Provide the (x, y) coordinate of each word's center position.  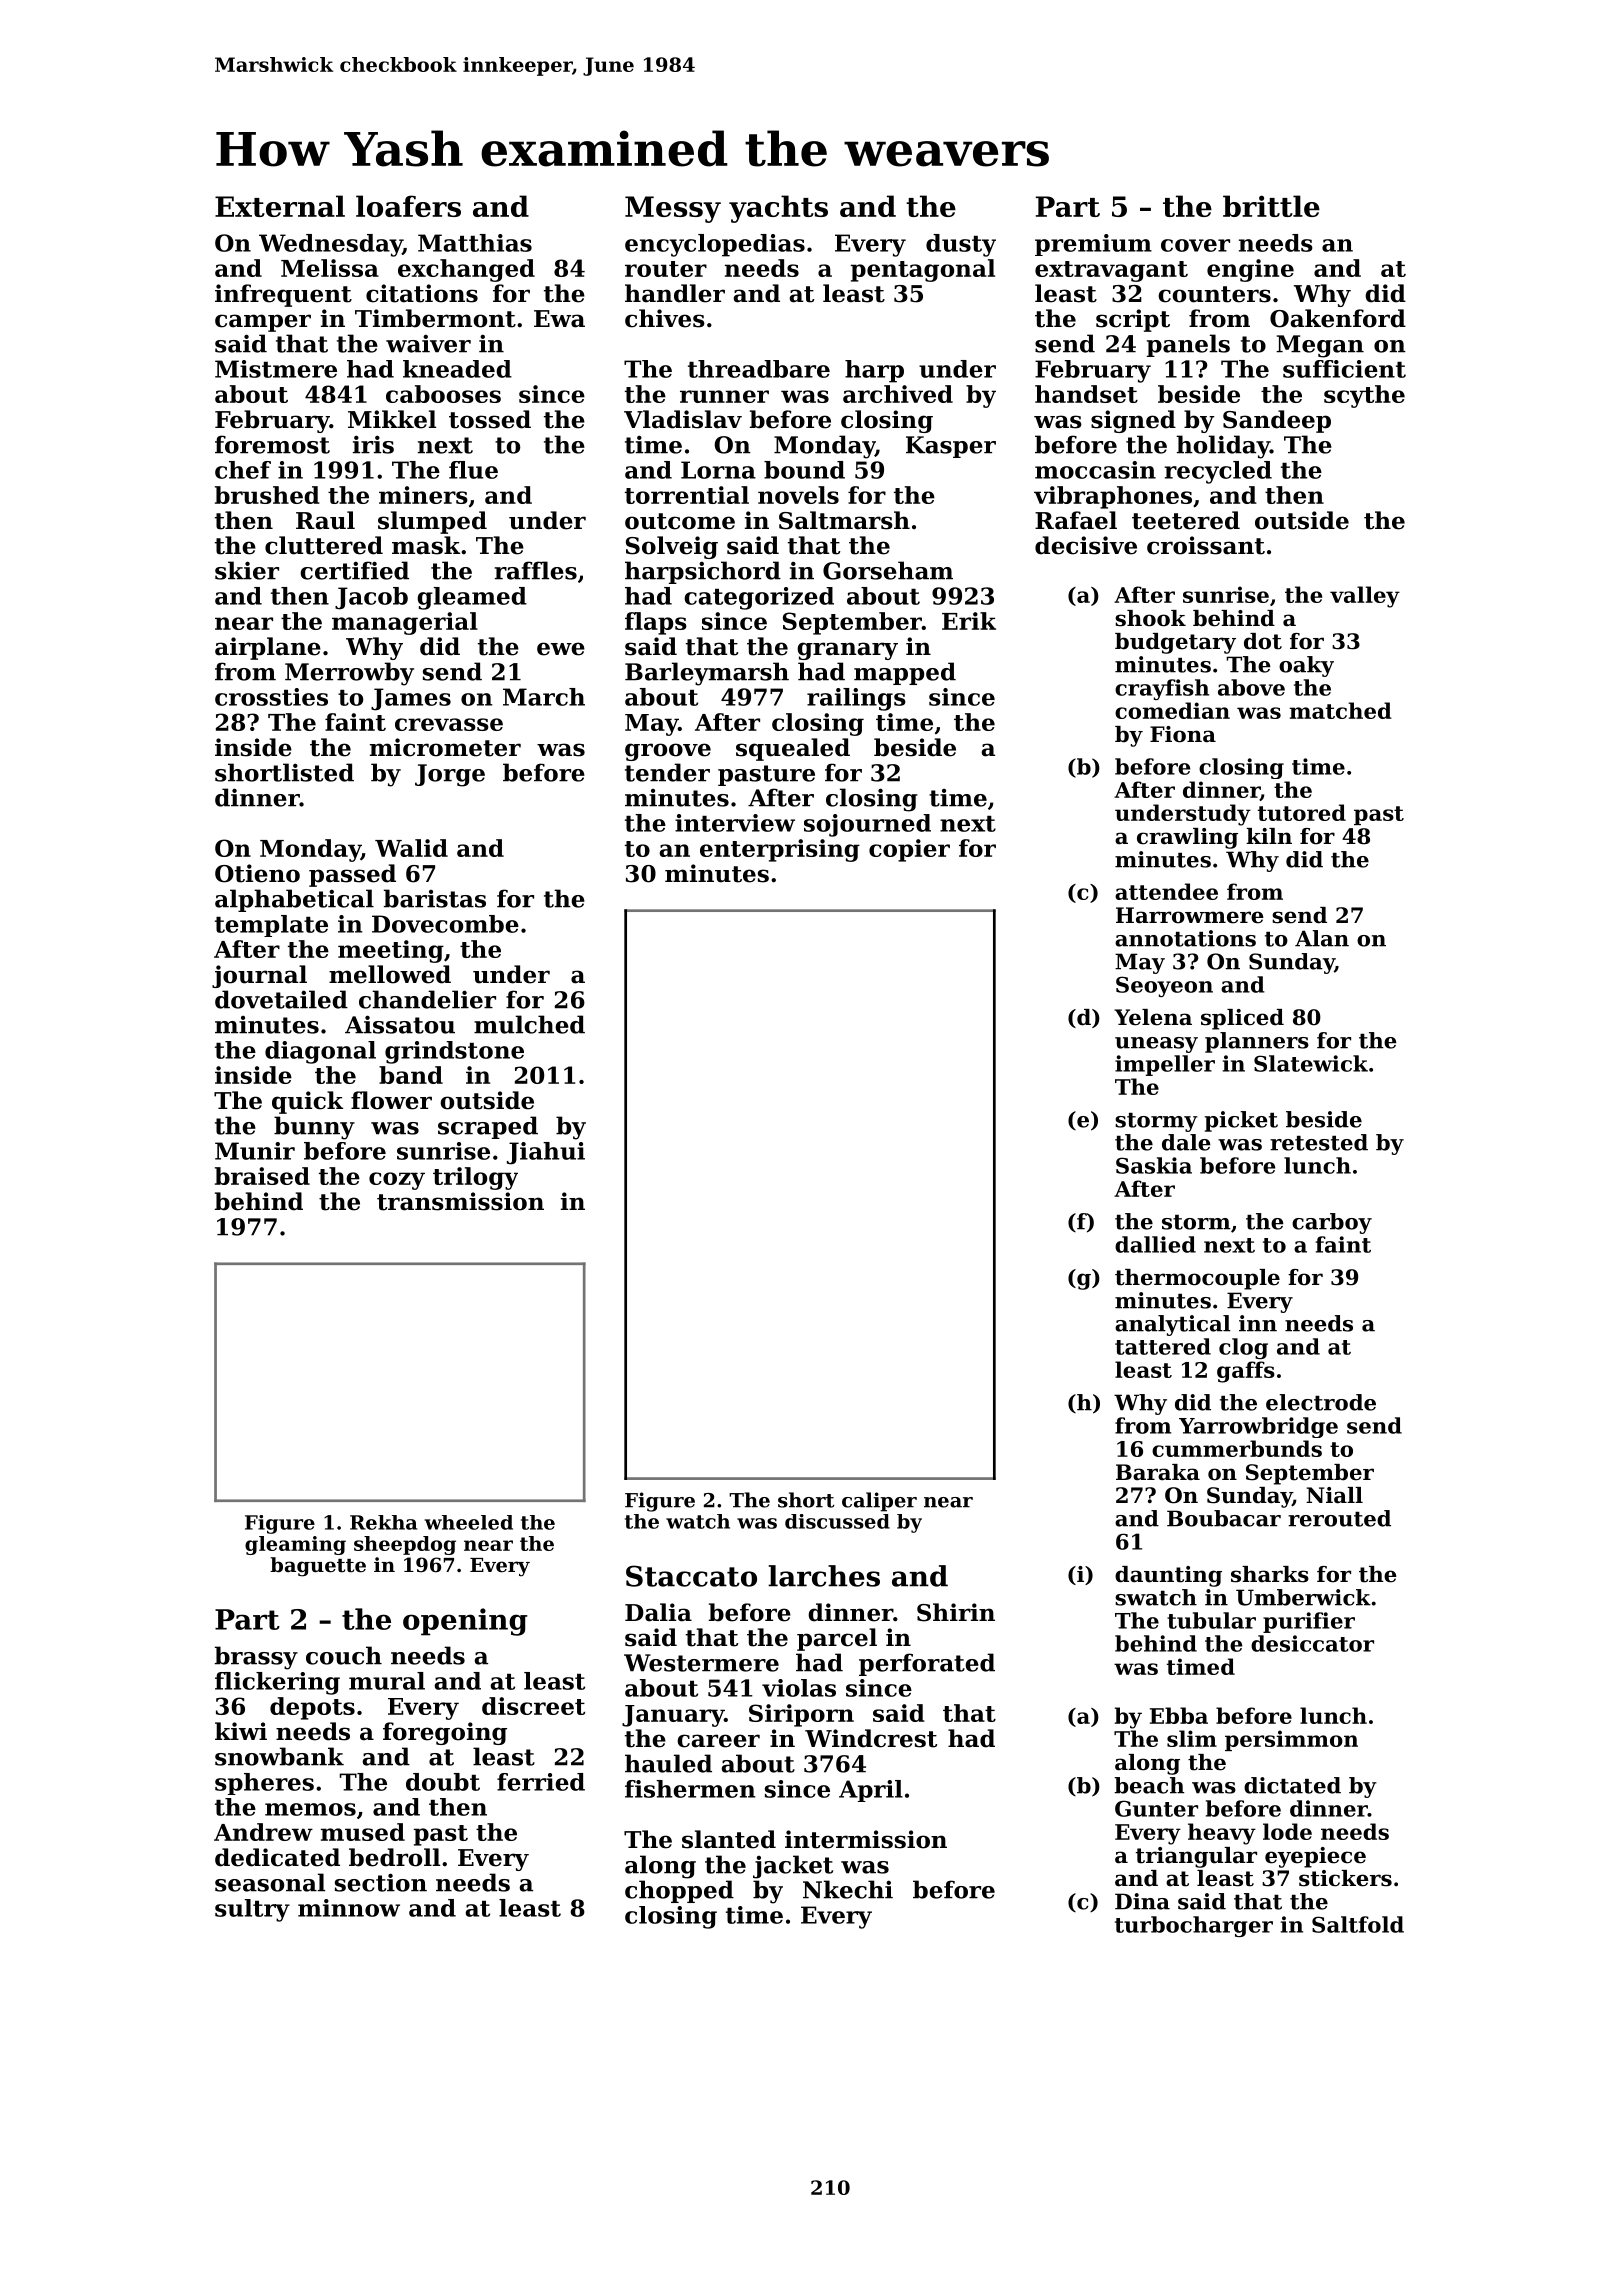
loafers (408, 206)
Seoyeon (1164, 986)
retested (1319, 1142)
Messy (673, 209)
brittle (1271, 206)
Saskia (1154, 1165)
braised (262, 1176)
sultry (252, 1910)
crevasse (449, 724)
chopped (679, 1891)
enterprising (780, 850)
